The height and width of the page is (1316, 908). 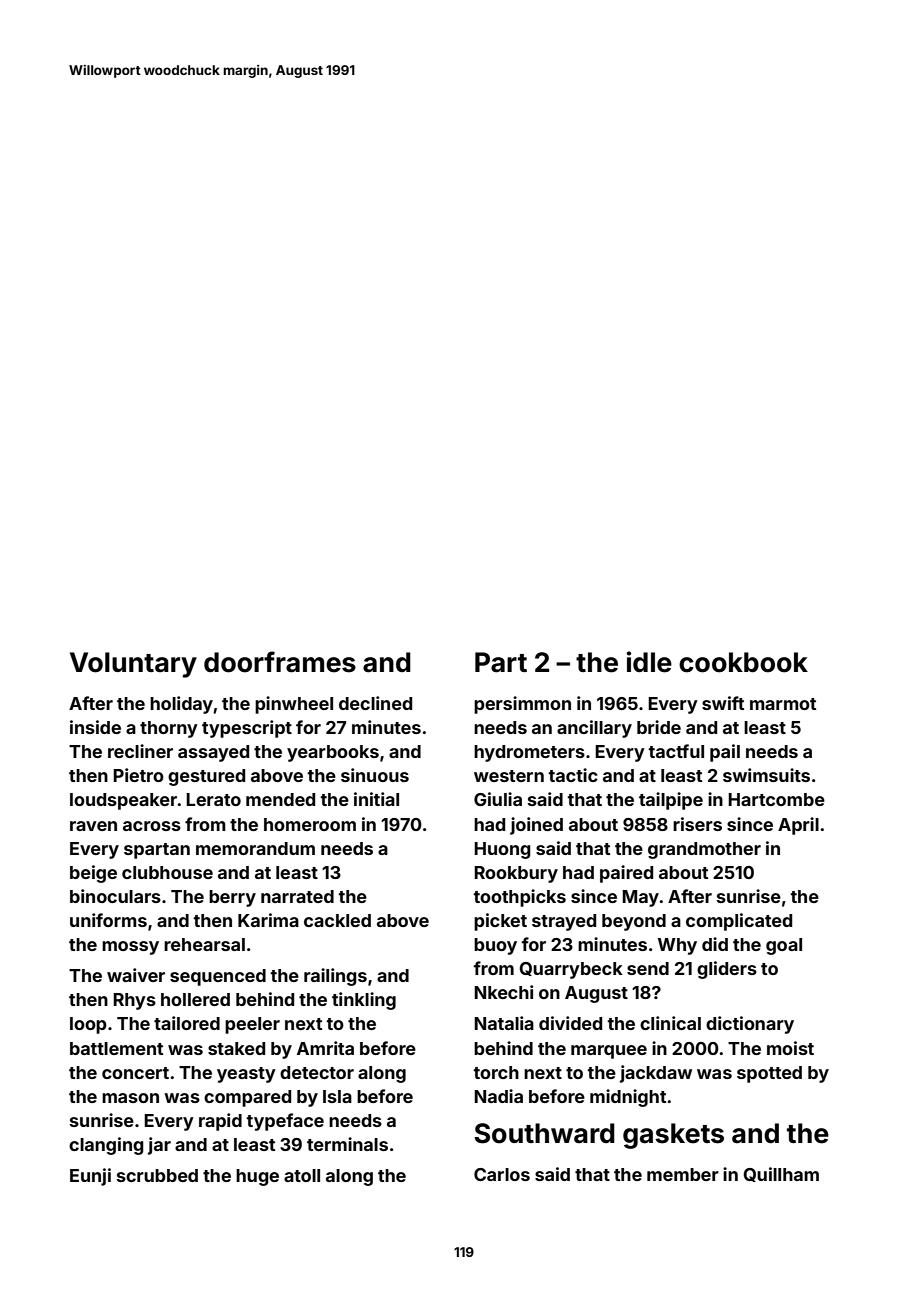 I want to click on cookbook, so click(x=743, y=662).
